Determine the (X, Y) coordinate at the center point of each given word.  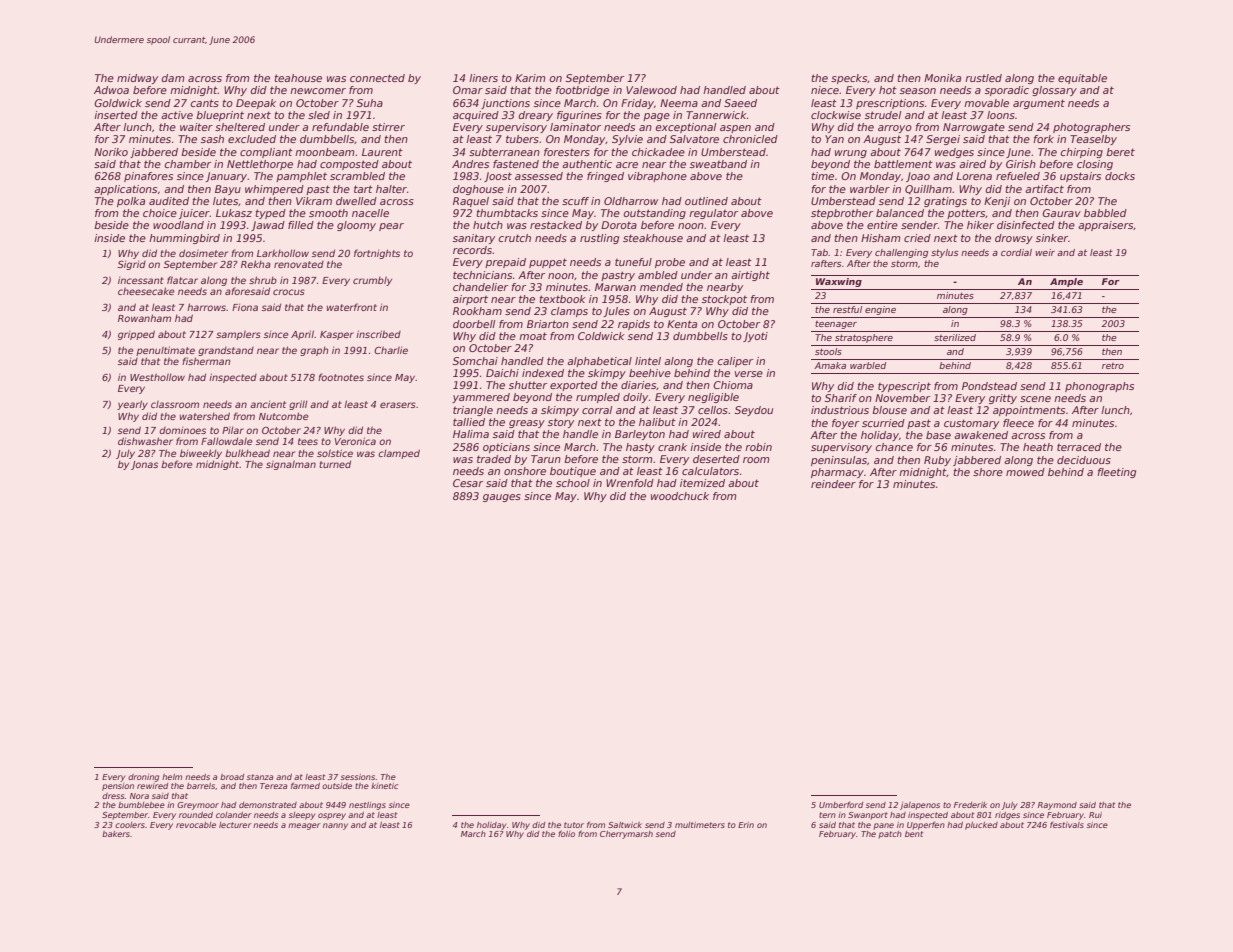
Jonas (144, 465)
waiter (196, 127)
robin (758, 447)
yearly (132, 405)
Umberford (841, 804)
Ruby (937, 461)
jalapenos (920, 806)
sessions (358, 777)
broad (232, 777)
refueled (1018, 176)
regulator (713, 214)
